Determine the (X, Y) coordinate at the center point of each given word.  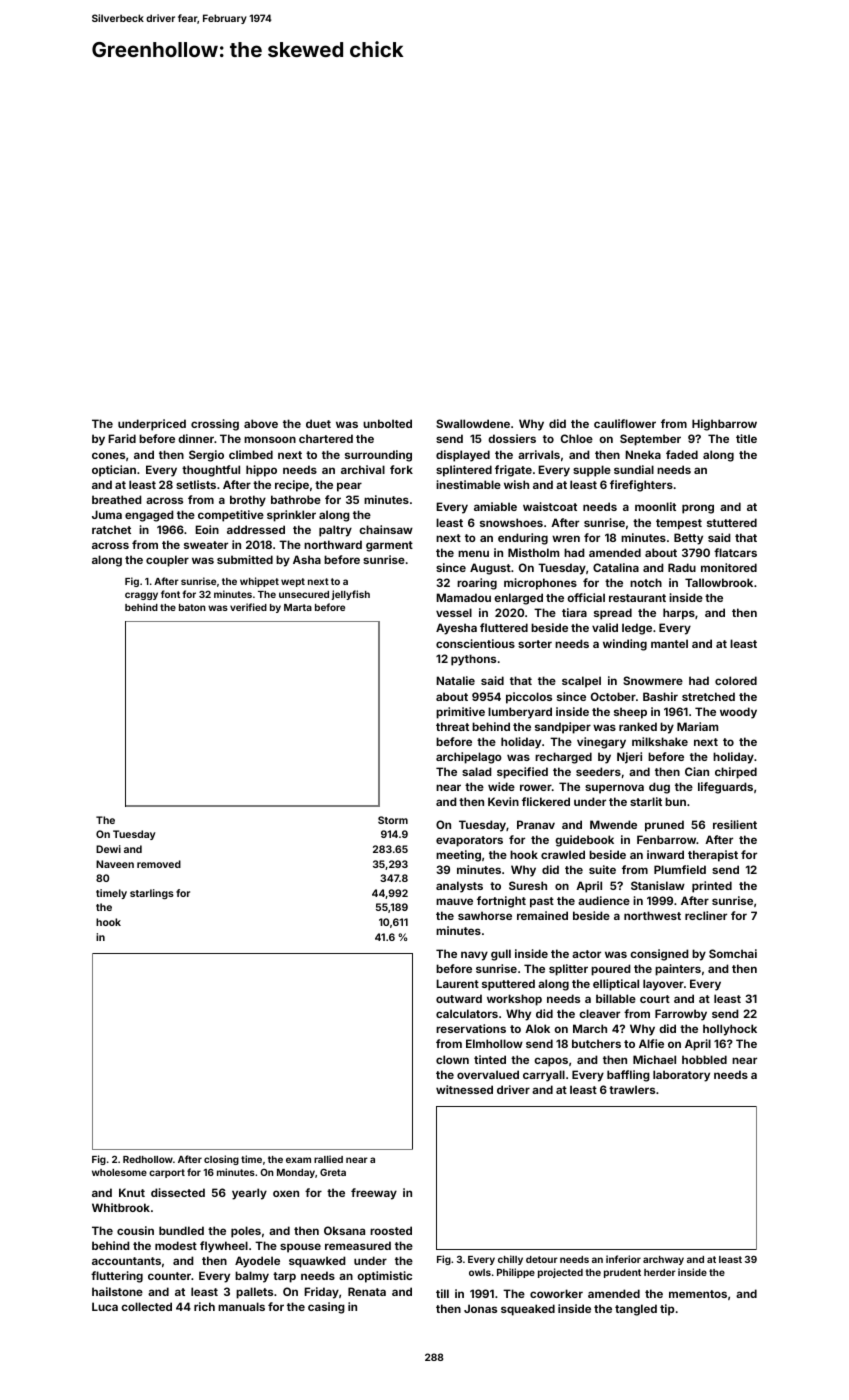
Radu (682, 567)
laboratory (681, 1076)
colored (736, 680)
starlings (152, 894)
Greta (333, 1172)
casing (326, 1308)
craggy (141, 596)
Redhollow (148, 1159)
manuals (241, 1306)
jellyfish (350, 595)
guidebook (584, 841)
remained (542, 915)
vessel (454, 612)
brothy (248, 501)
